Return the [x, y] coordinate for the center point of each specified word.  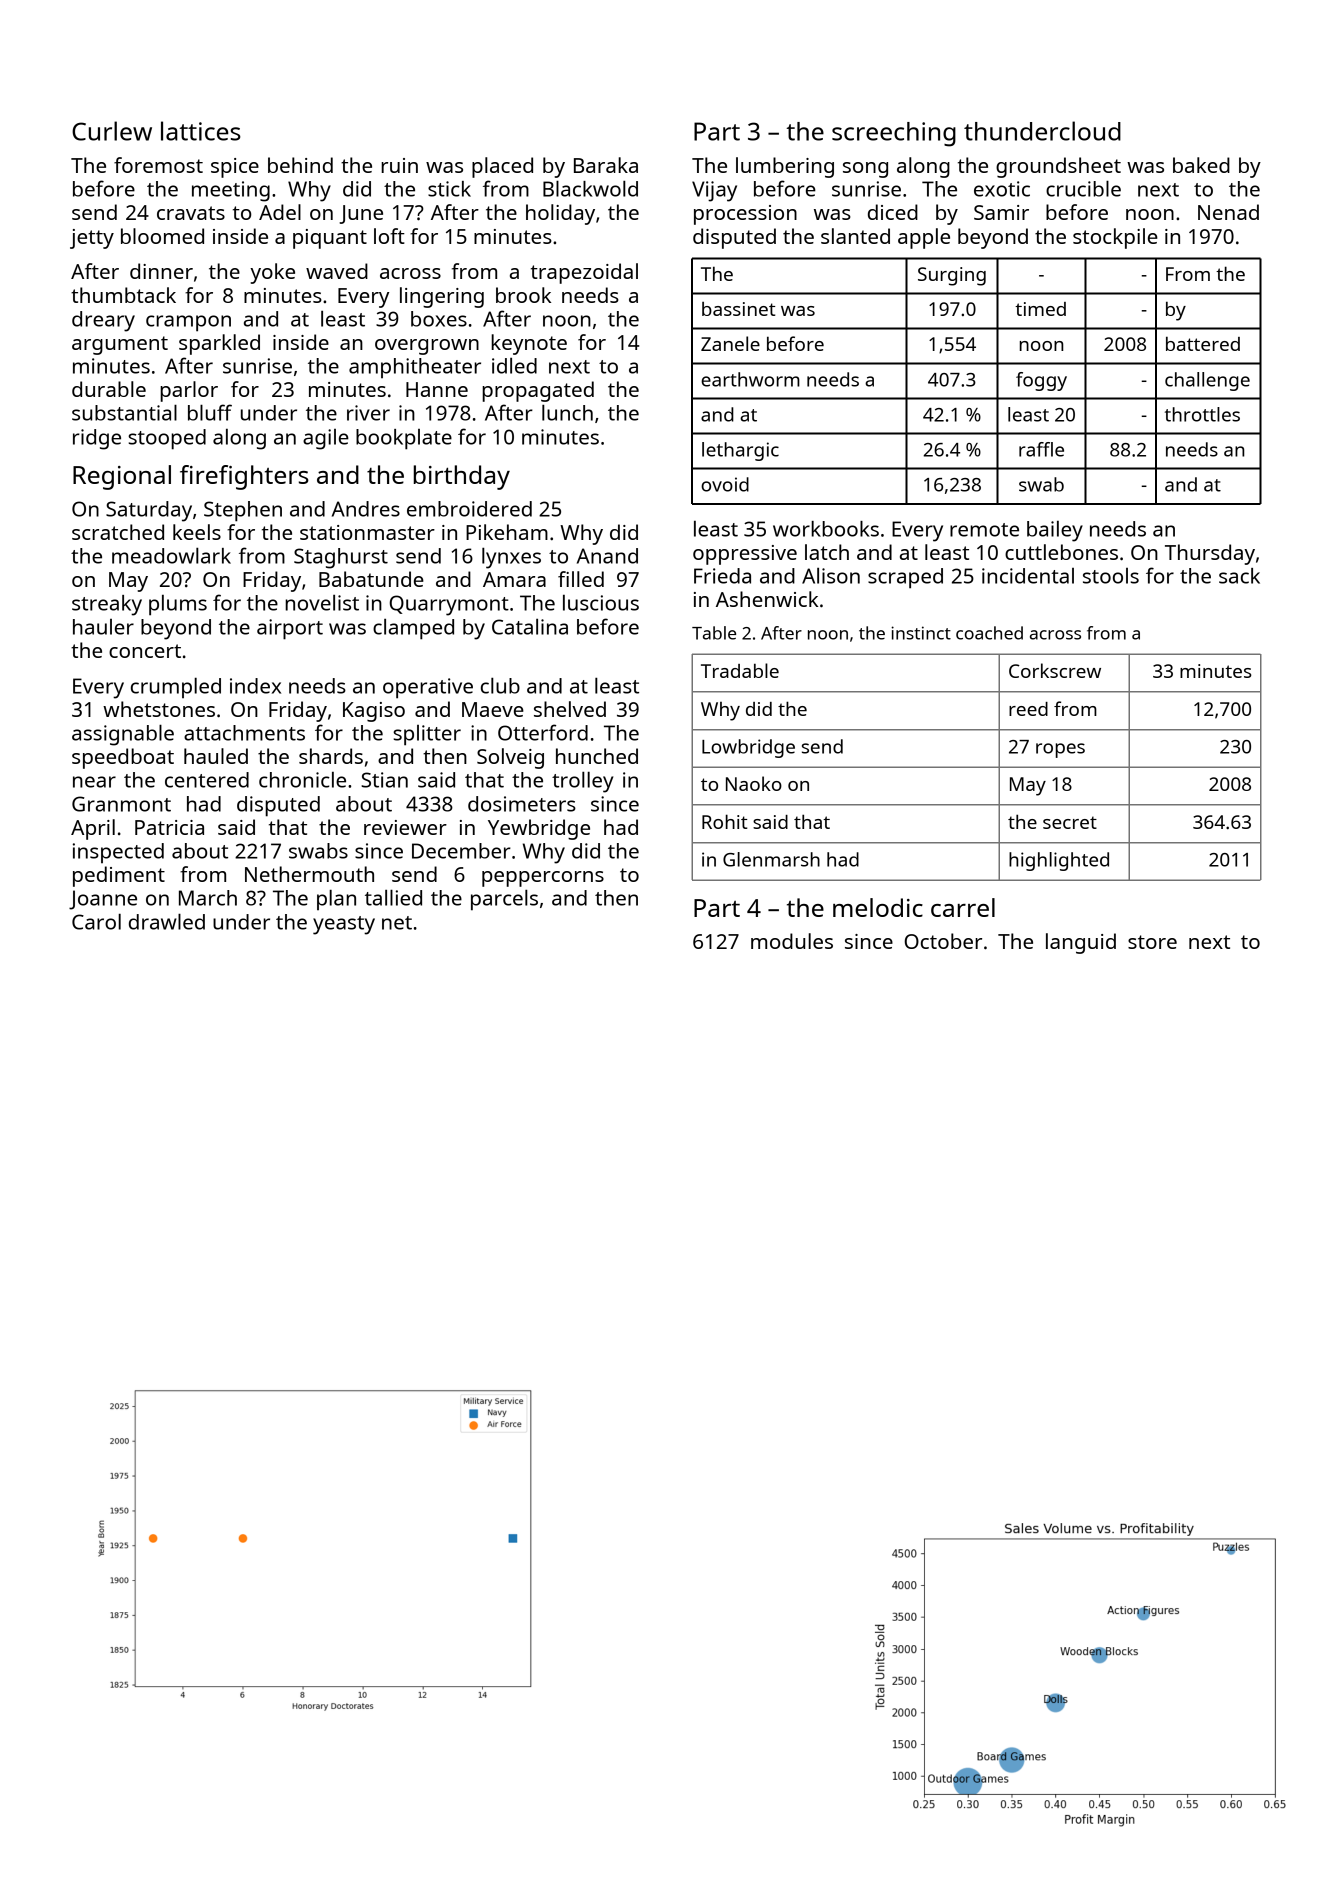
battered [1203, 344]
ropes [1060, 750]
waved [337, 271]
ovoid [725, 484]
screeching [894, 134]
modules [792, 941]
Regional [122, 477]
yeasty [344, 925]
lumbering [785, 167]
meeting [231, 191]
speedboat [123, 758]
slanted [855, 236]
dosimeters [522, 804]
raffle [1041, 449]
